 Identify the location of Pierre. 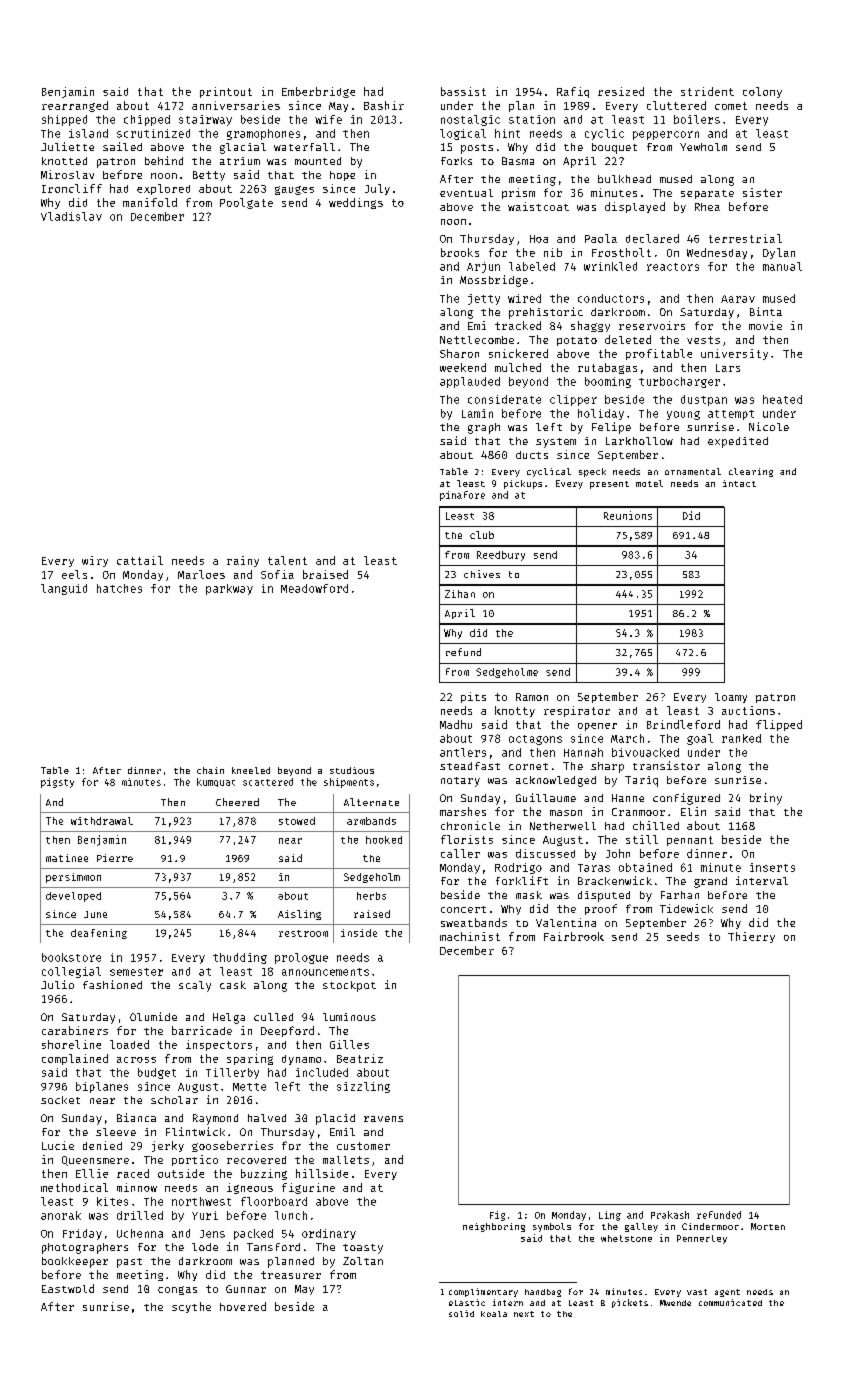
(115, 858).
